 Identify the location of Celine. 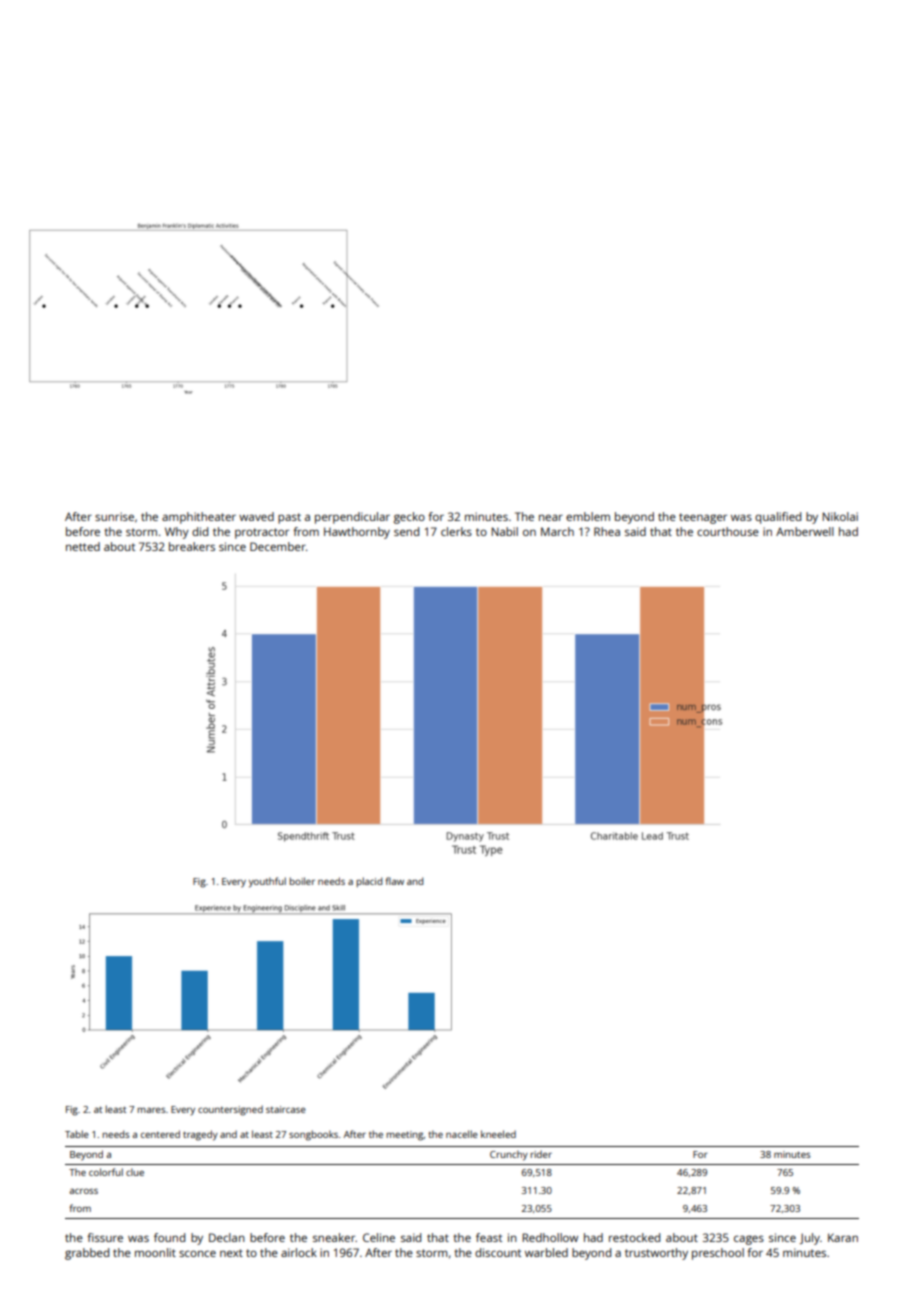
(379, 1237).
